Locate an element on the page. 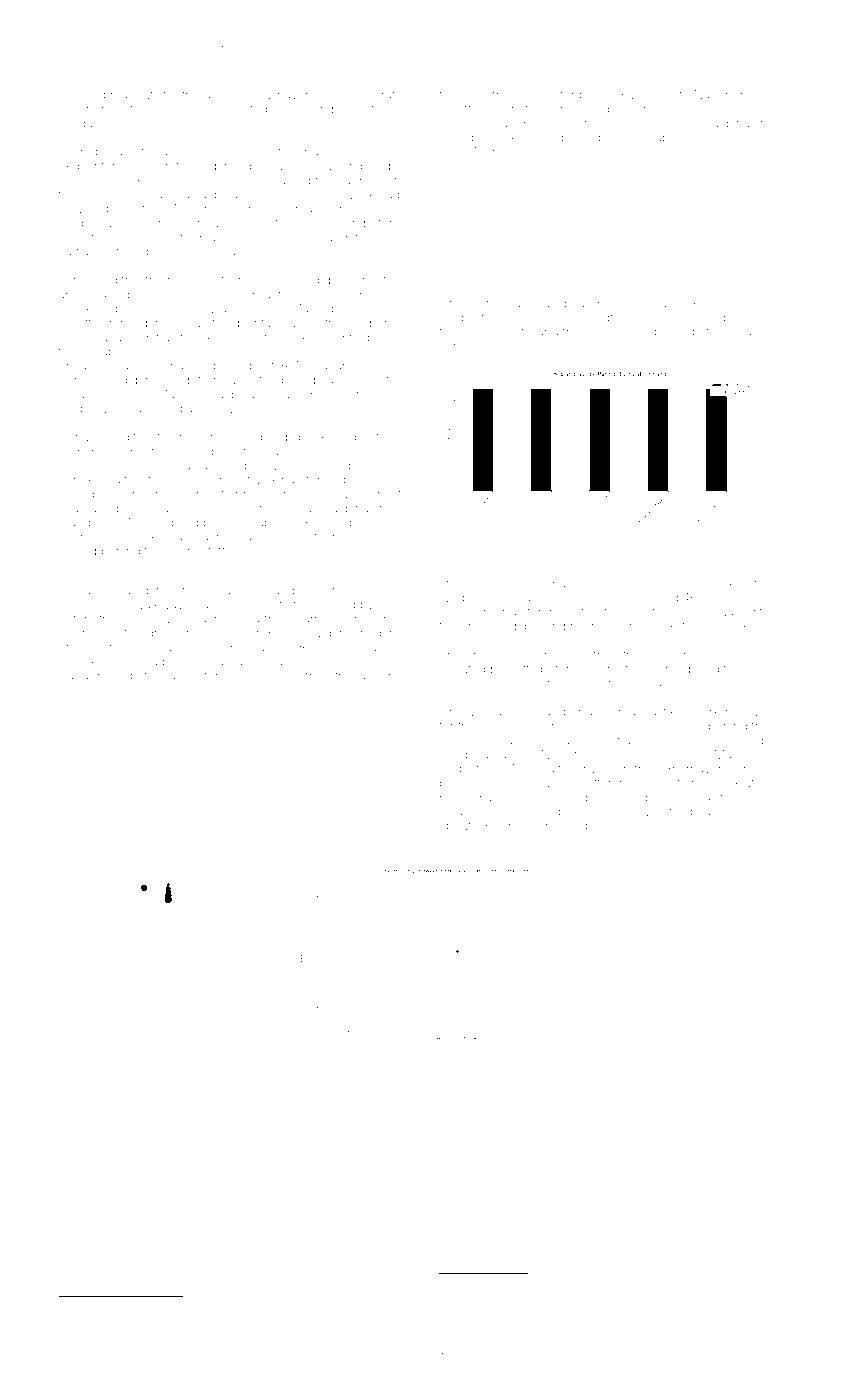  voltmeter is located at coordinates (466, 740).
